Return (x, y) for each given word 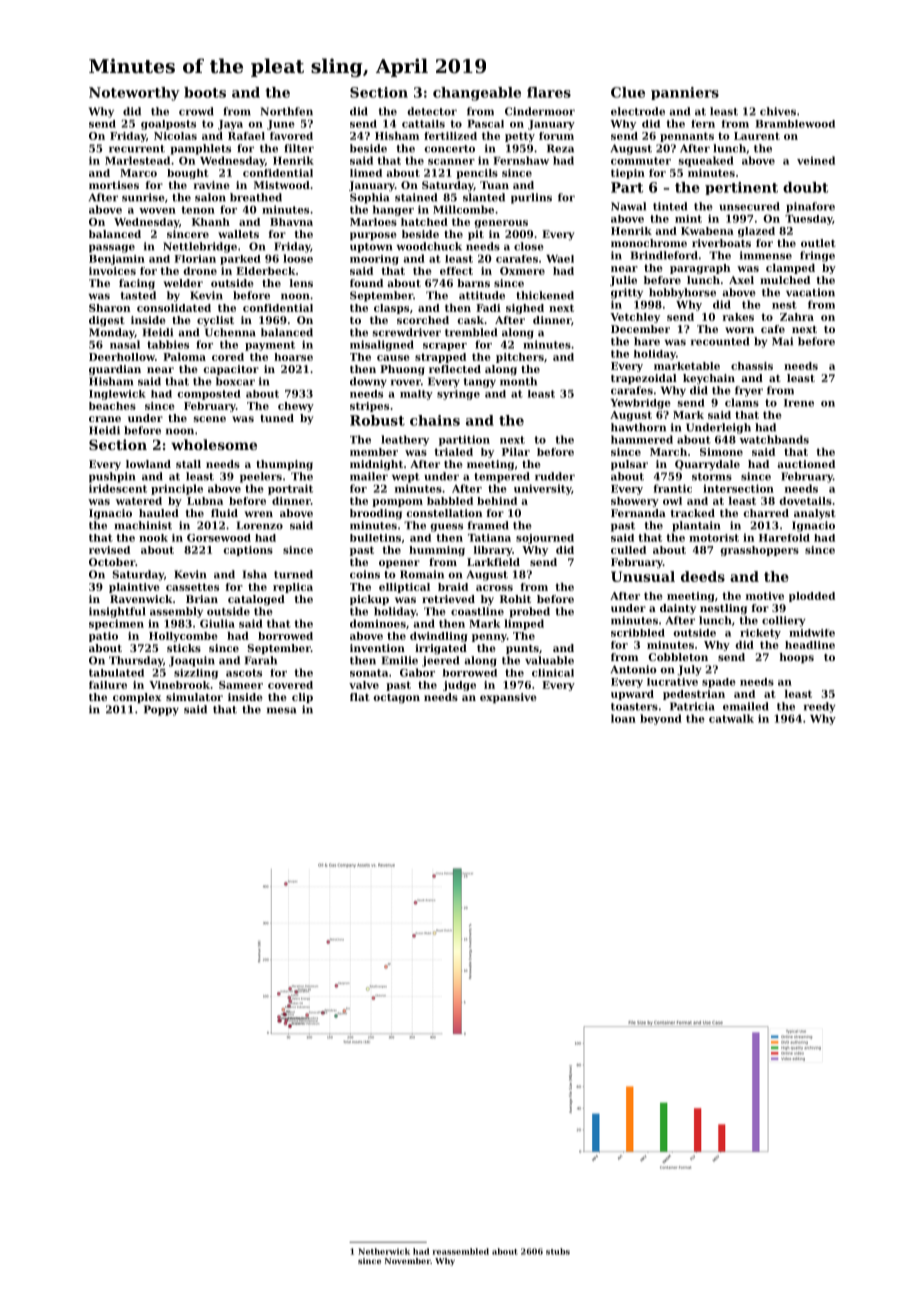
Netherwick (384, 1251)
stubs (558, 1251)
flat (360, 697)
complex (137, 698)
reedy (820, 707)
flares (549, 92)
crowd (196, 111)
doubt (805, 187)
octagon (396, 699)
